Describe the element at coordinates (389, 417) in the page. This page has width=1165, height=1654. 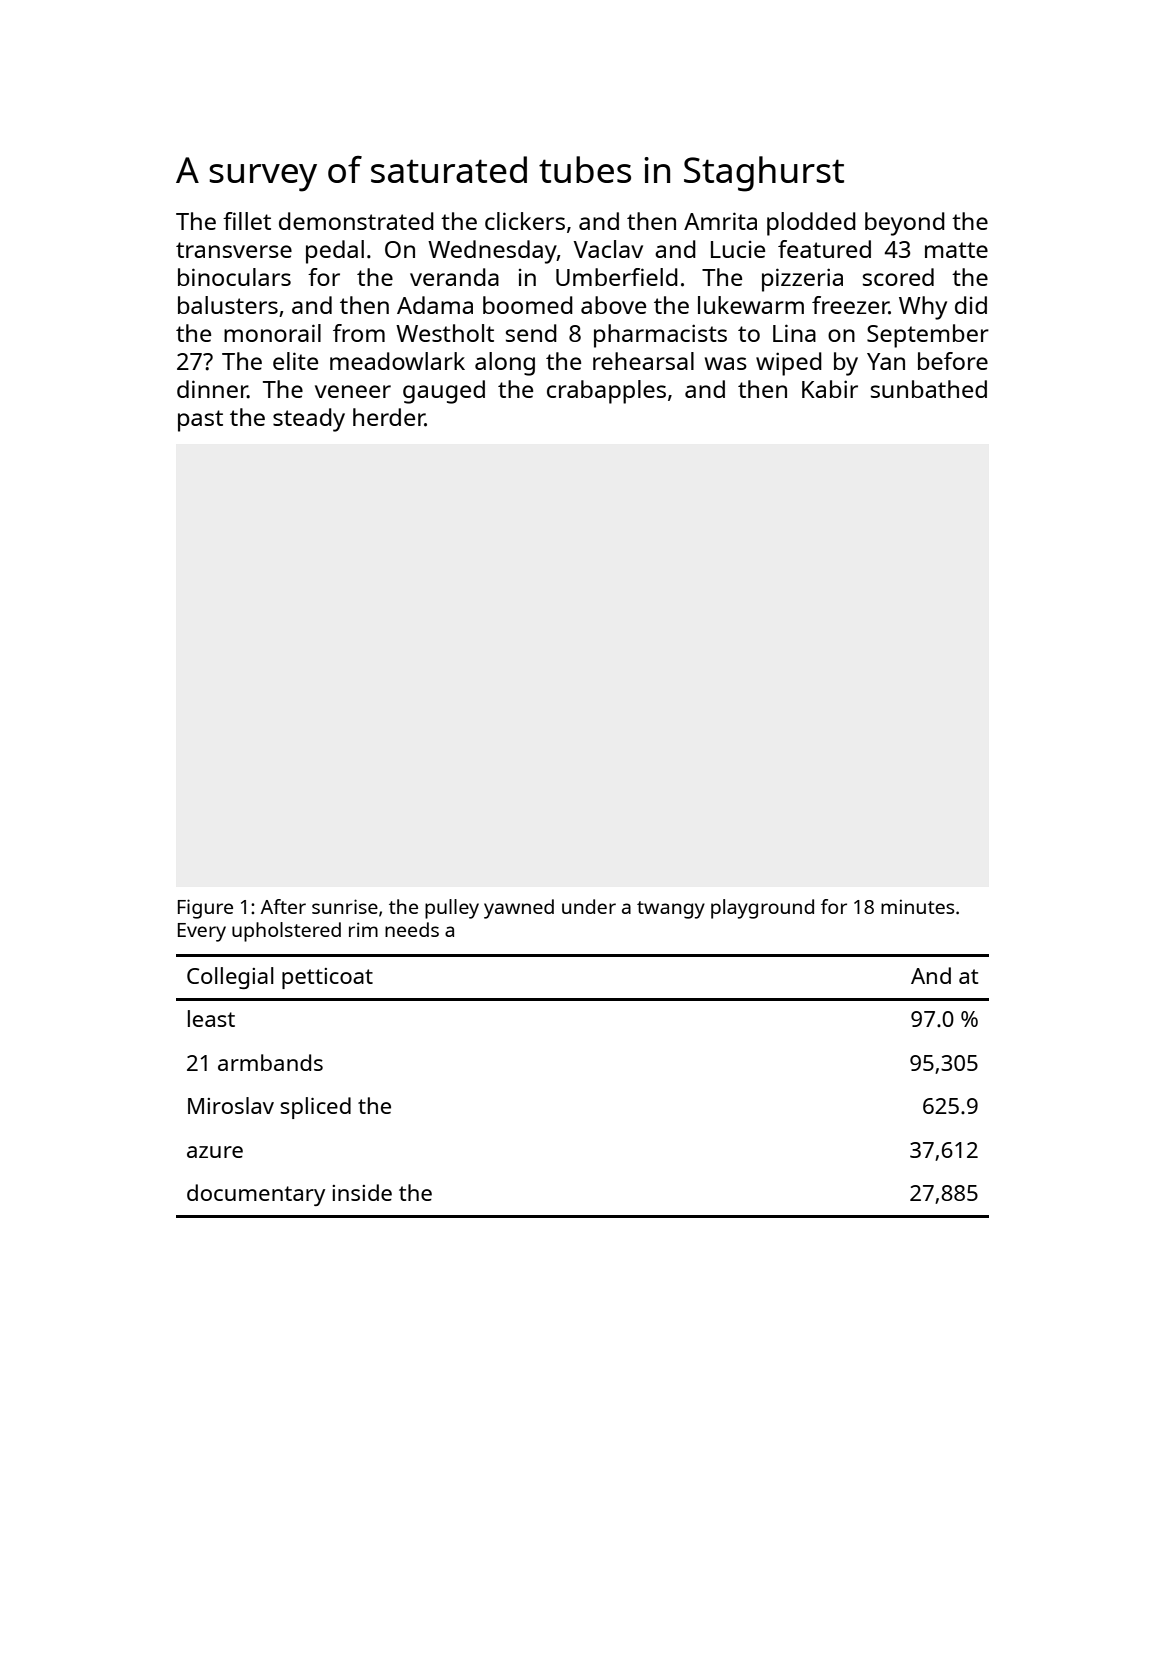
I see `herder` at that location.
